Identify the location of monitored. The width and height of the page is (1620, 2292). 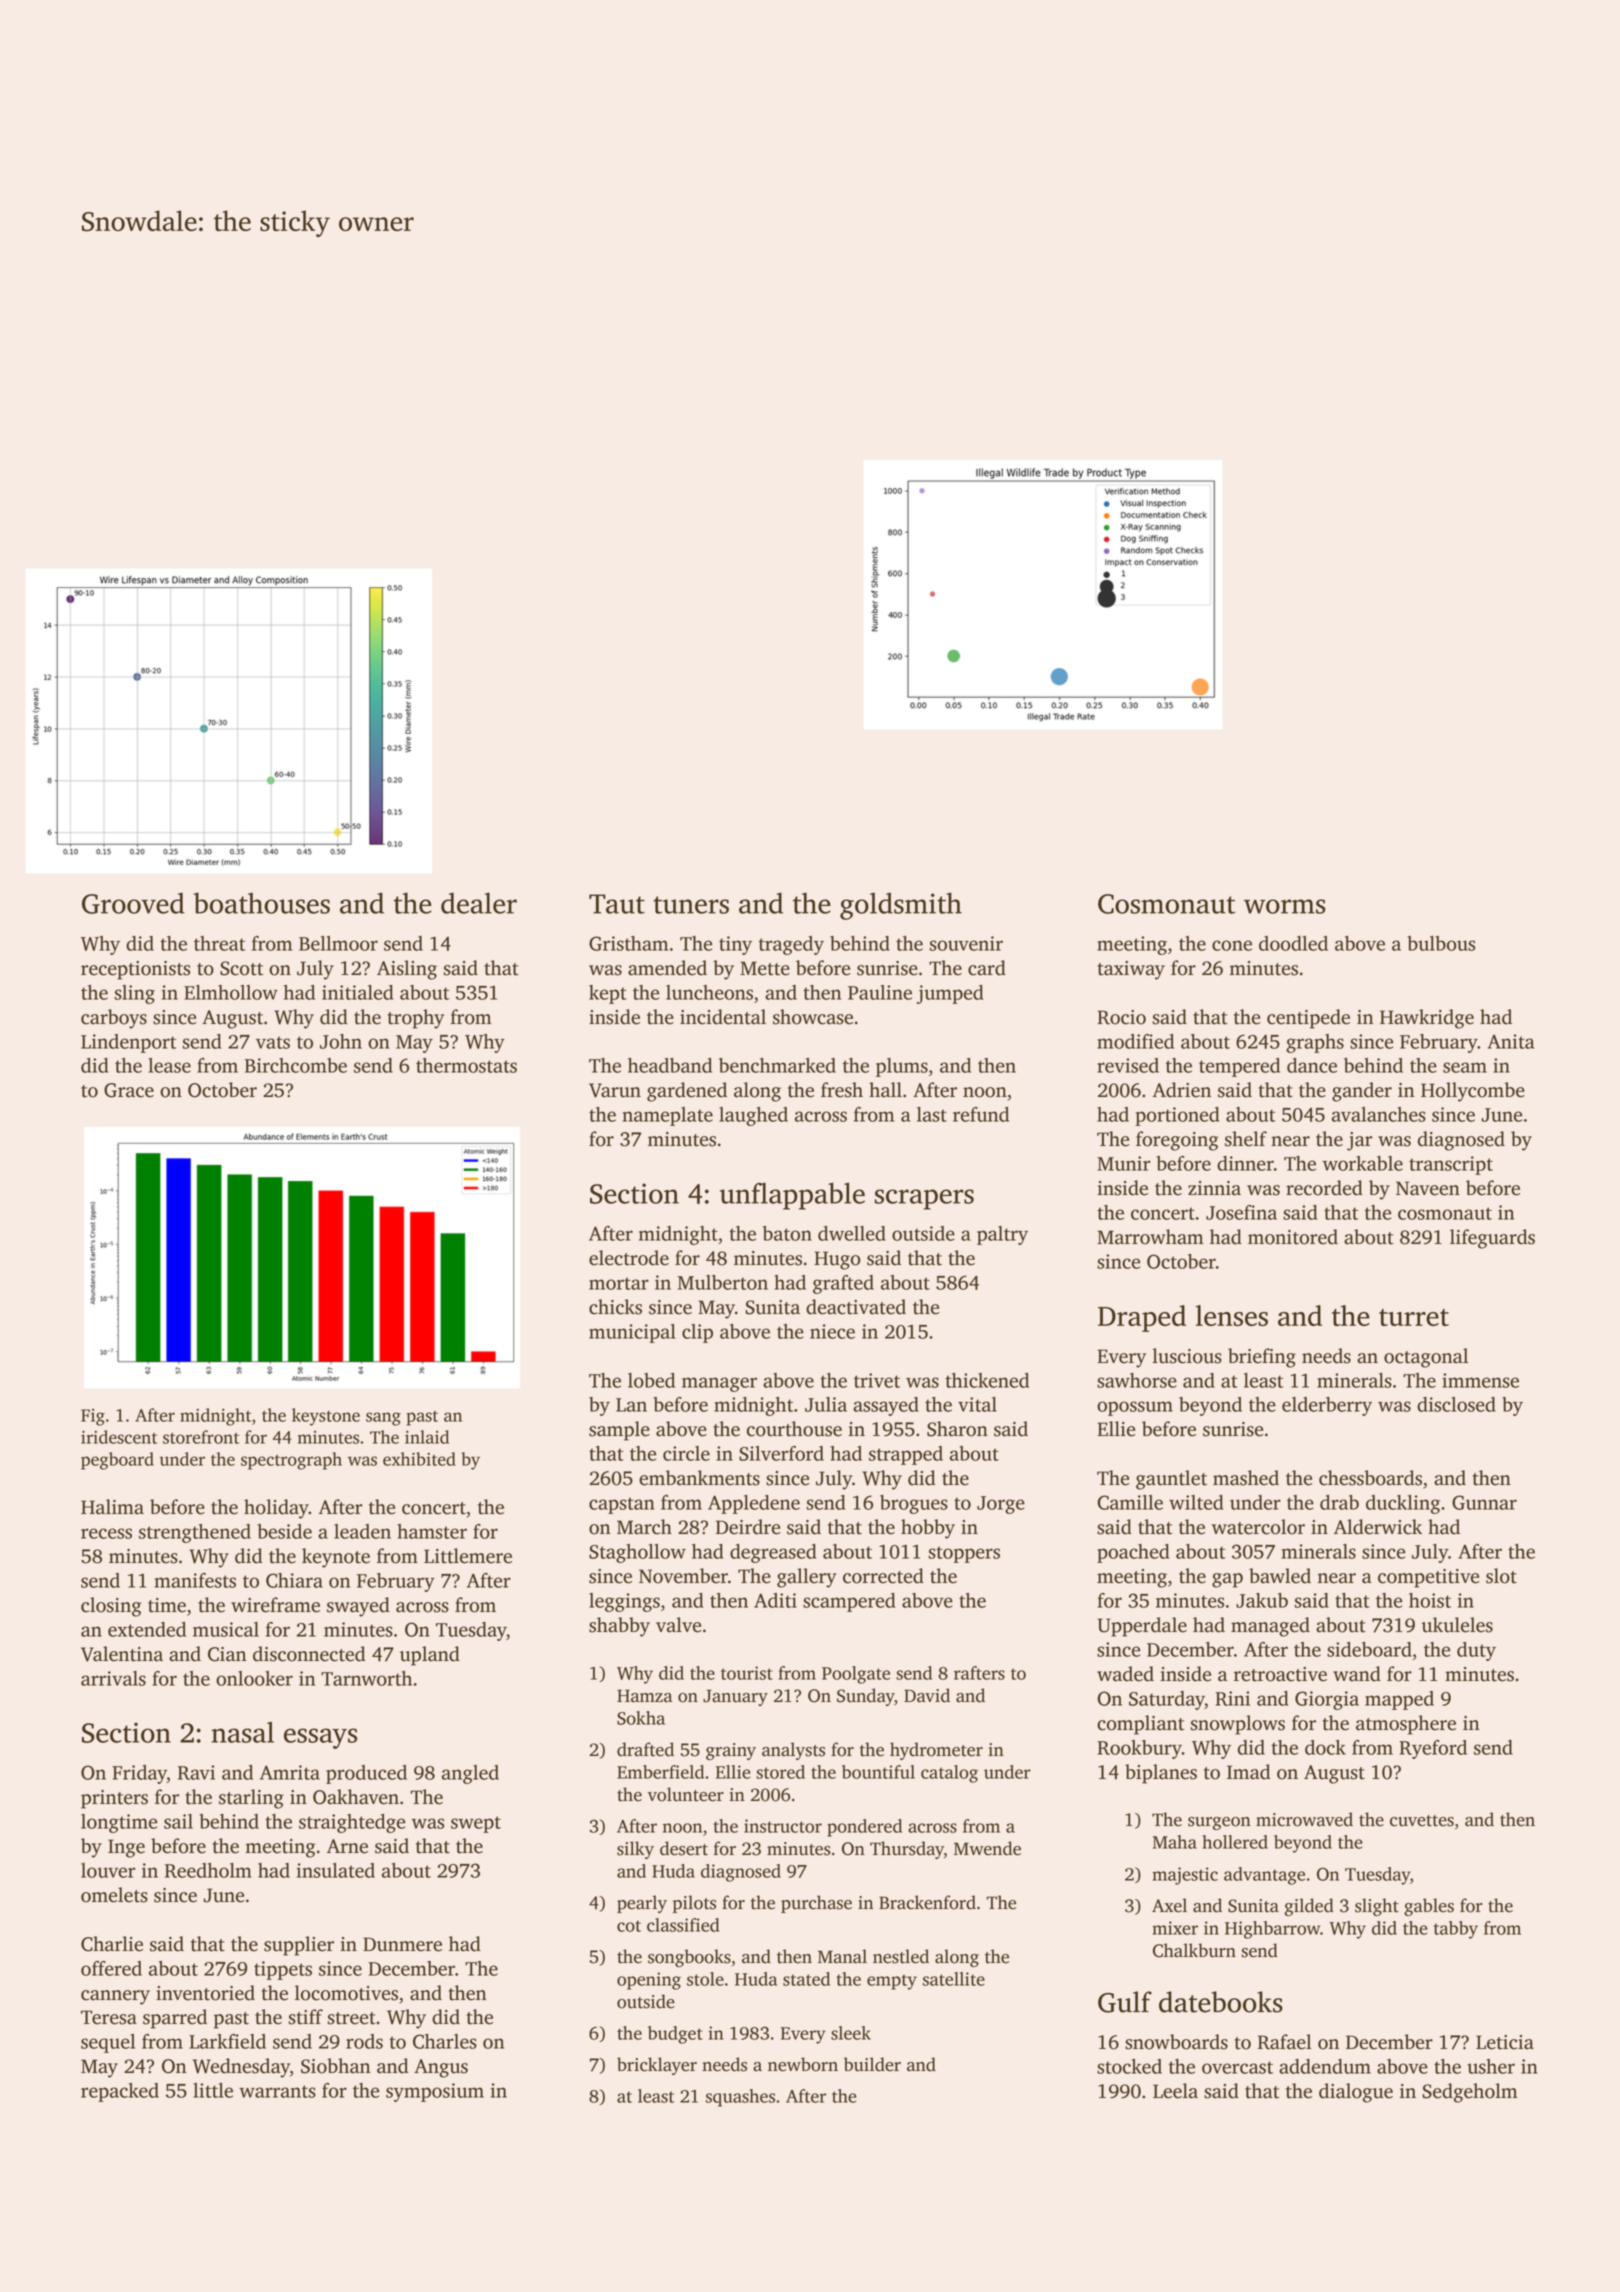
(1293, 1237).
